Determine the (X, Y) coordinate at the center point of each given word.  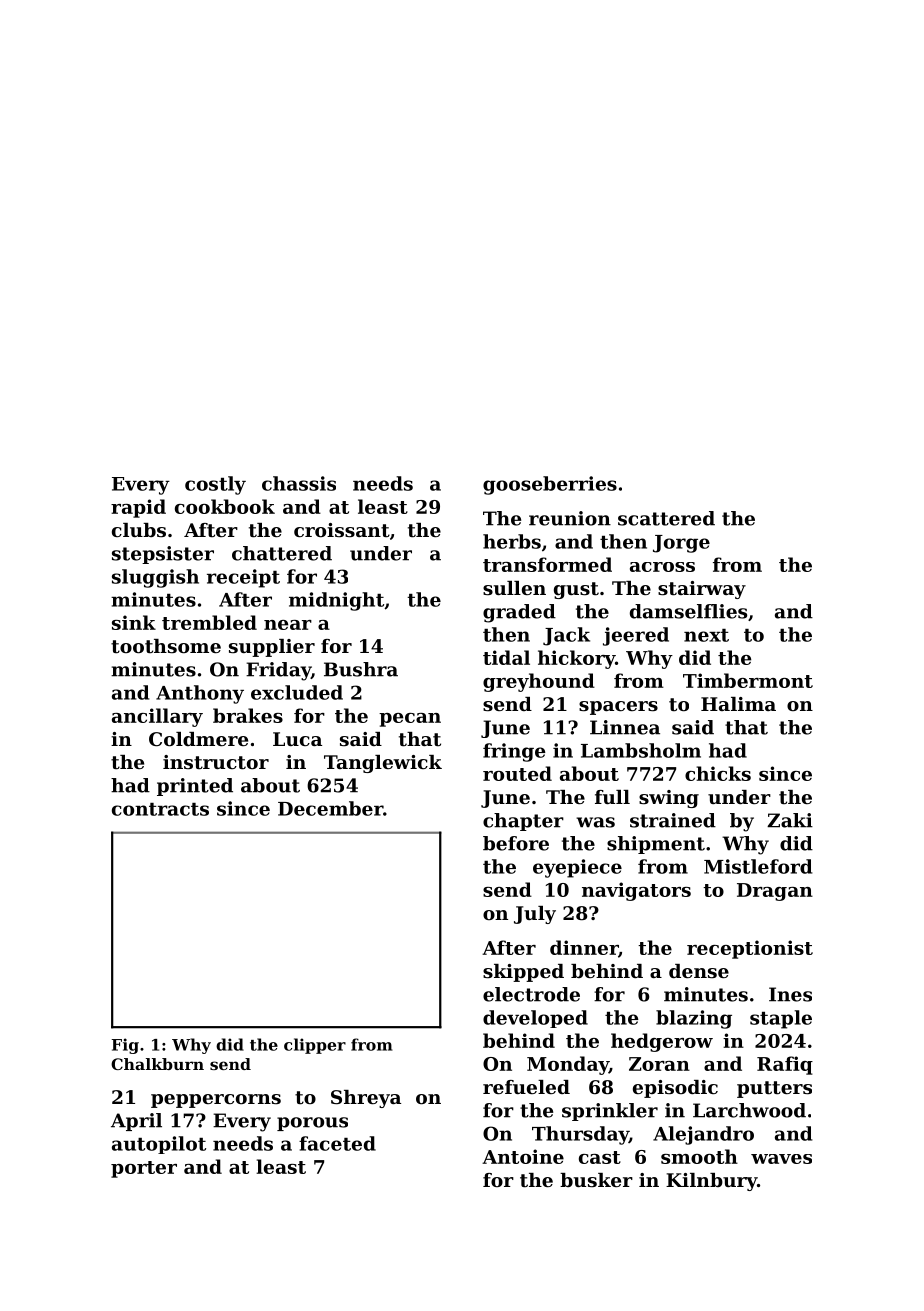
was (595, 822)
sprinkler (610, 1112)
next (706, 635)
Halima (738, 704)
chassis (299, 483)
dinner (584, 947)
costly (215, 485)
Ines (790, 994)
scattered (666, 518)
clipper (315, 1046)
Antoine (523, 1156)
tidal (506, 657)
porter (144, 1169)
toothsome (166, 646)
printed (195, 787)
